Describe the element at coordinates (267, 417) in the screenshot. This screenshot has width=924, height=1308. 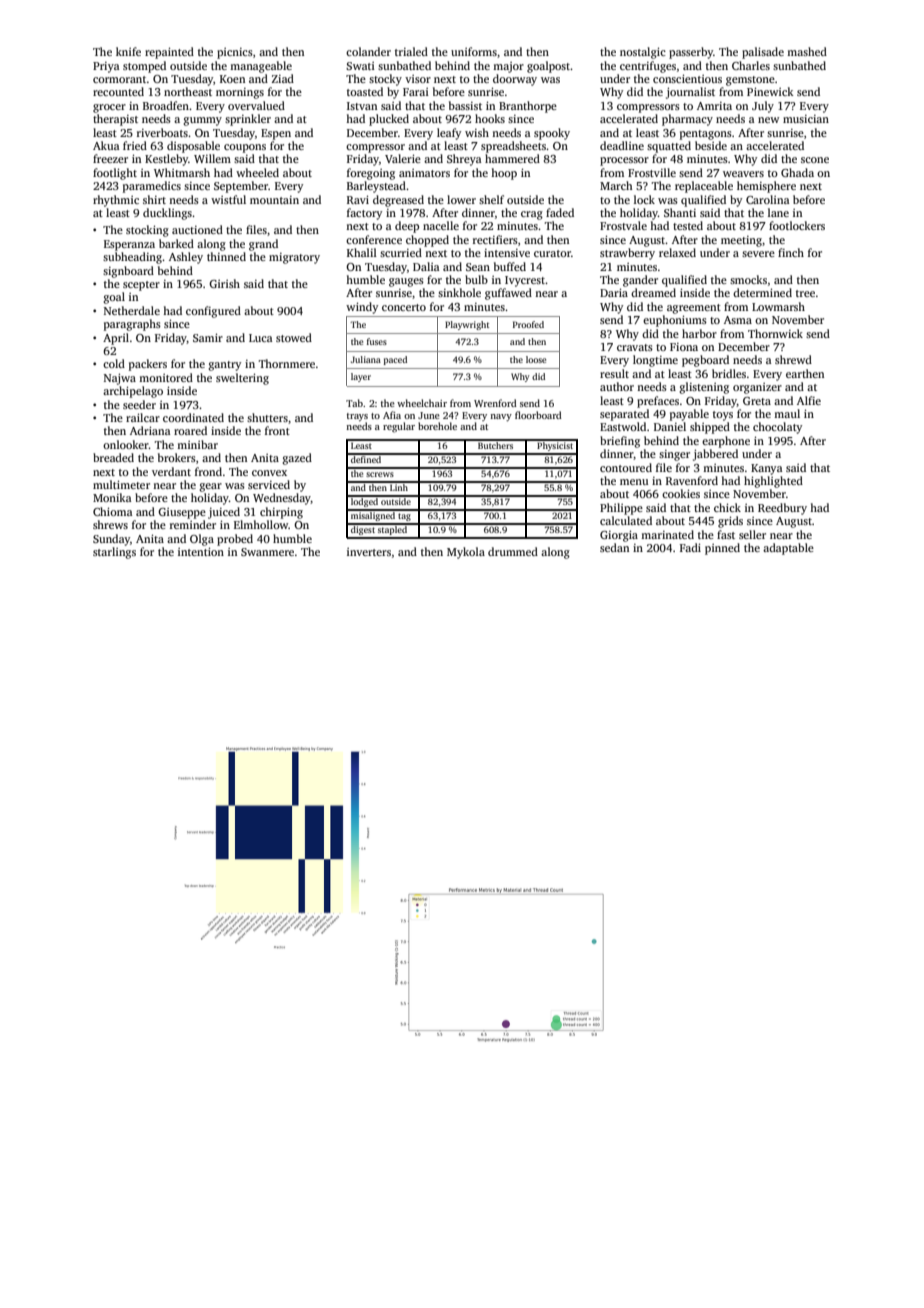
I see `shutters` at that location.
